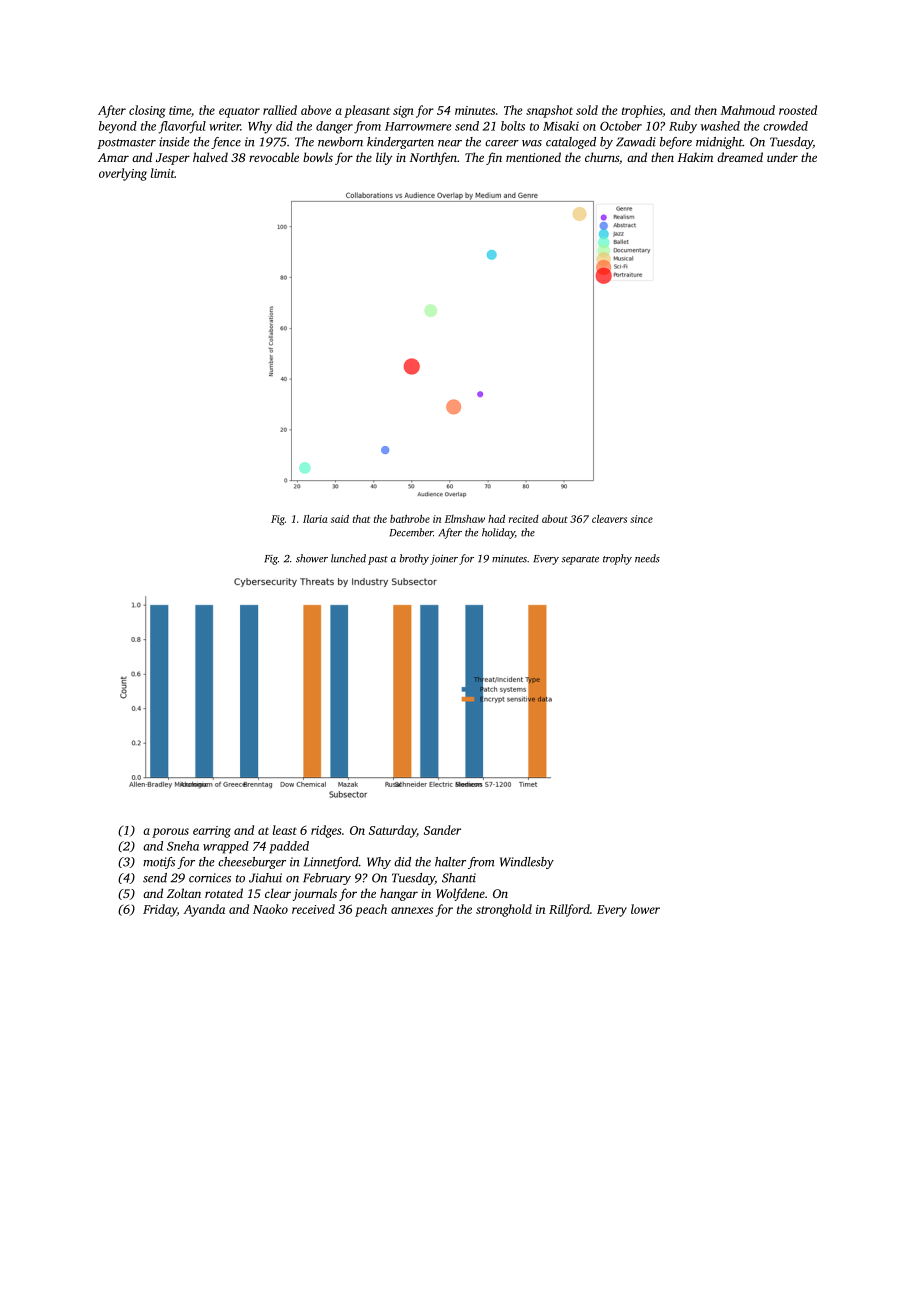 The image size is (924, 1308). What do you see at coordinates (782, 157) in the document?
I see `under` at bounding box center [782, 157].
